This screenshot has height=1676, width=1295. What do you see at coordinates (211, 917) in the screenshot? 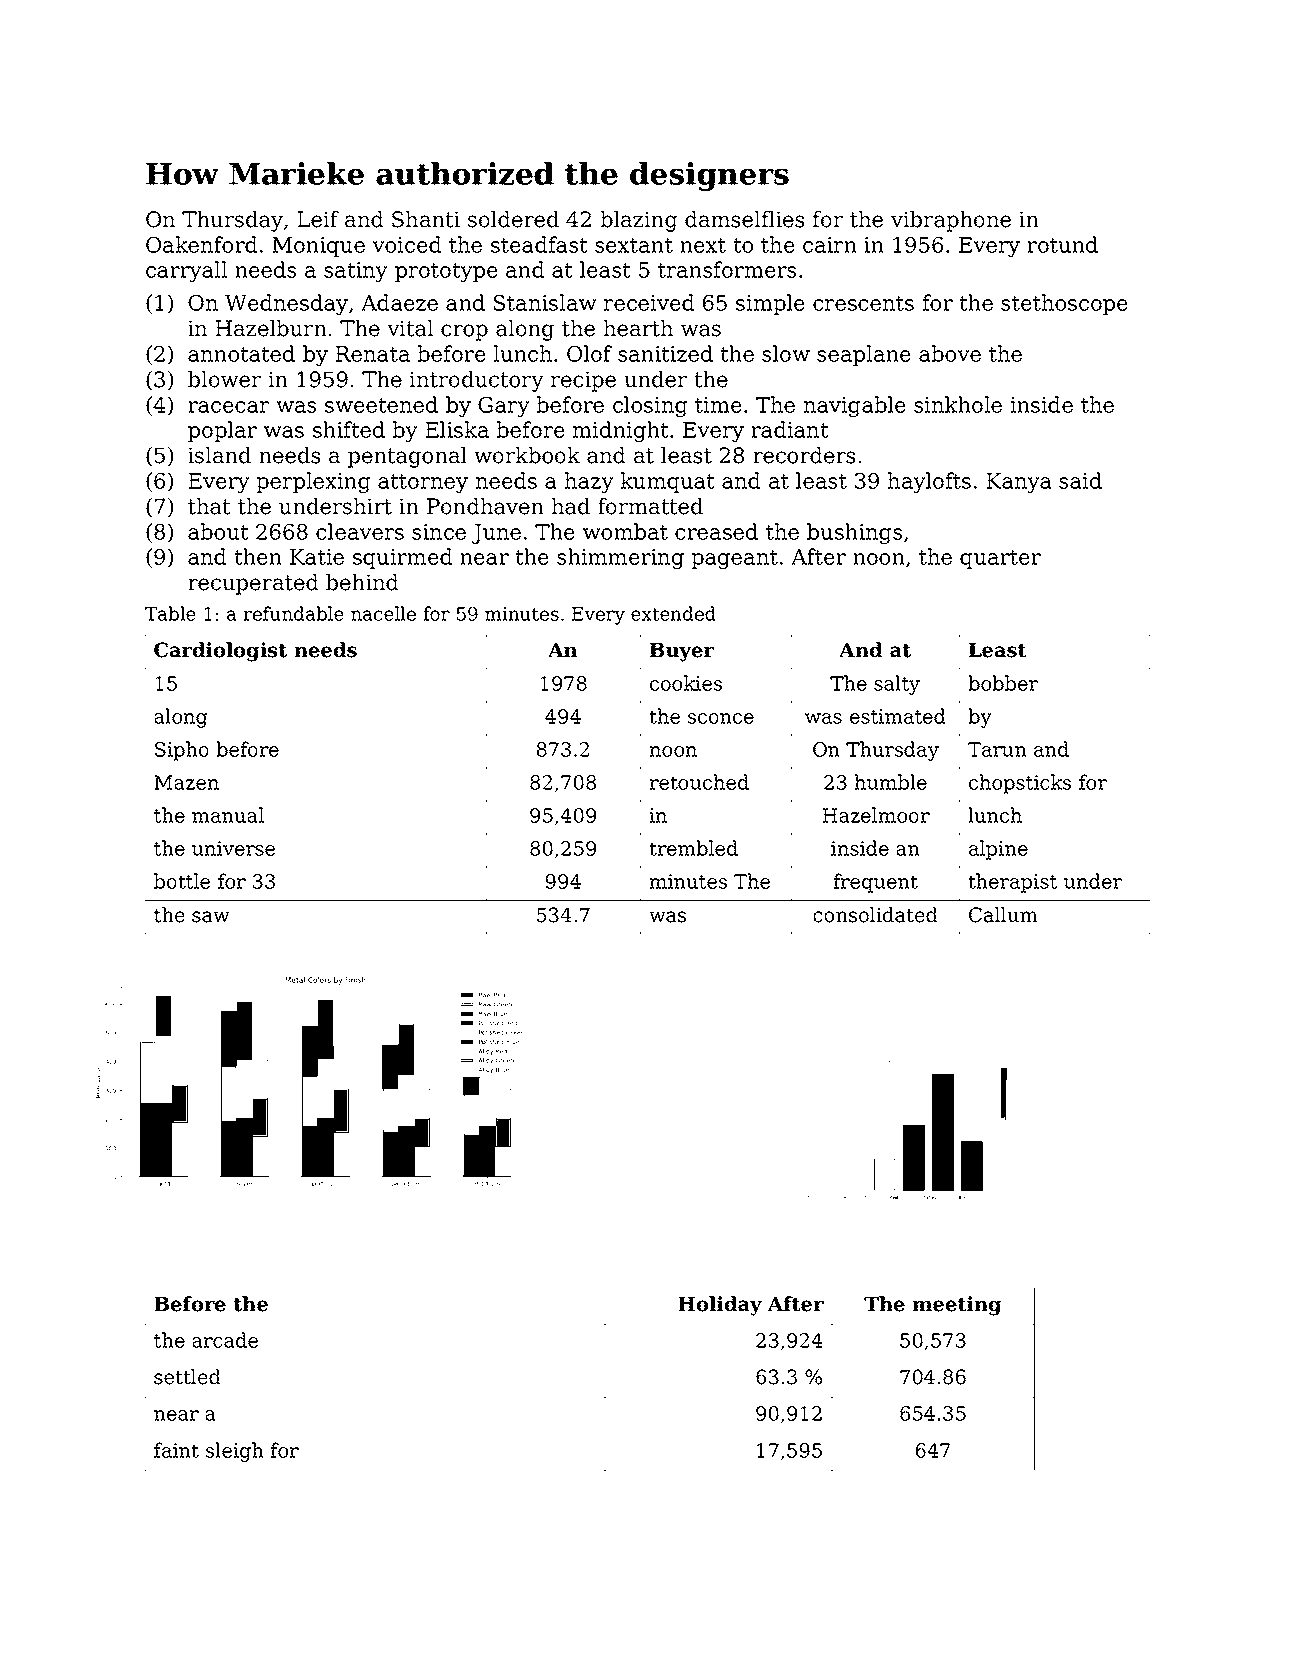
I see `saw` at bounding box center [211, 917].
